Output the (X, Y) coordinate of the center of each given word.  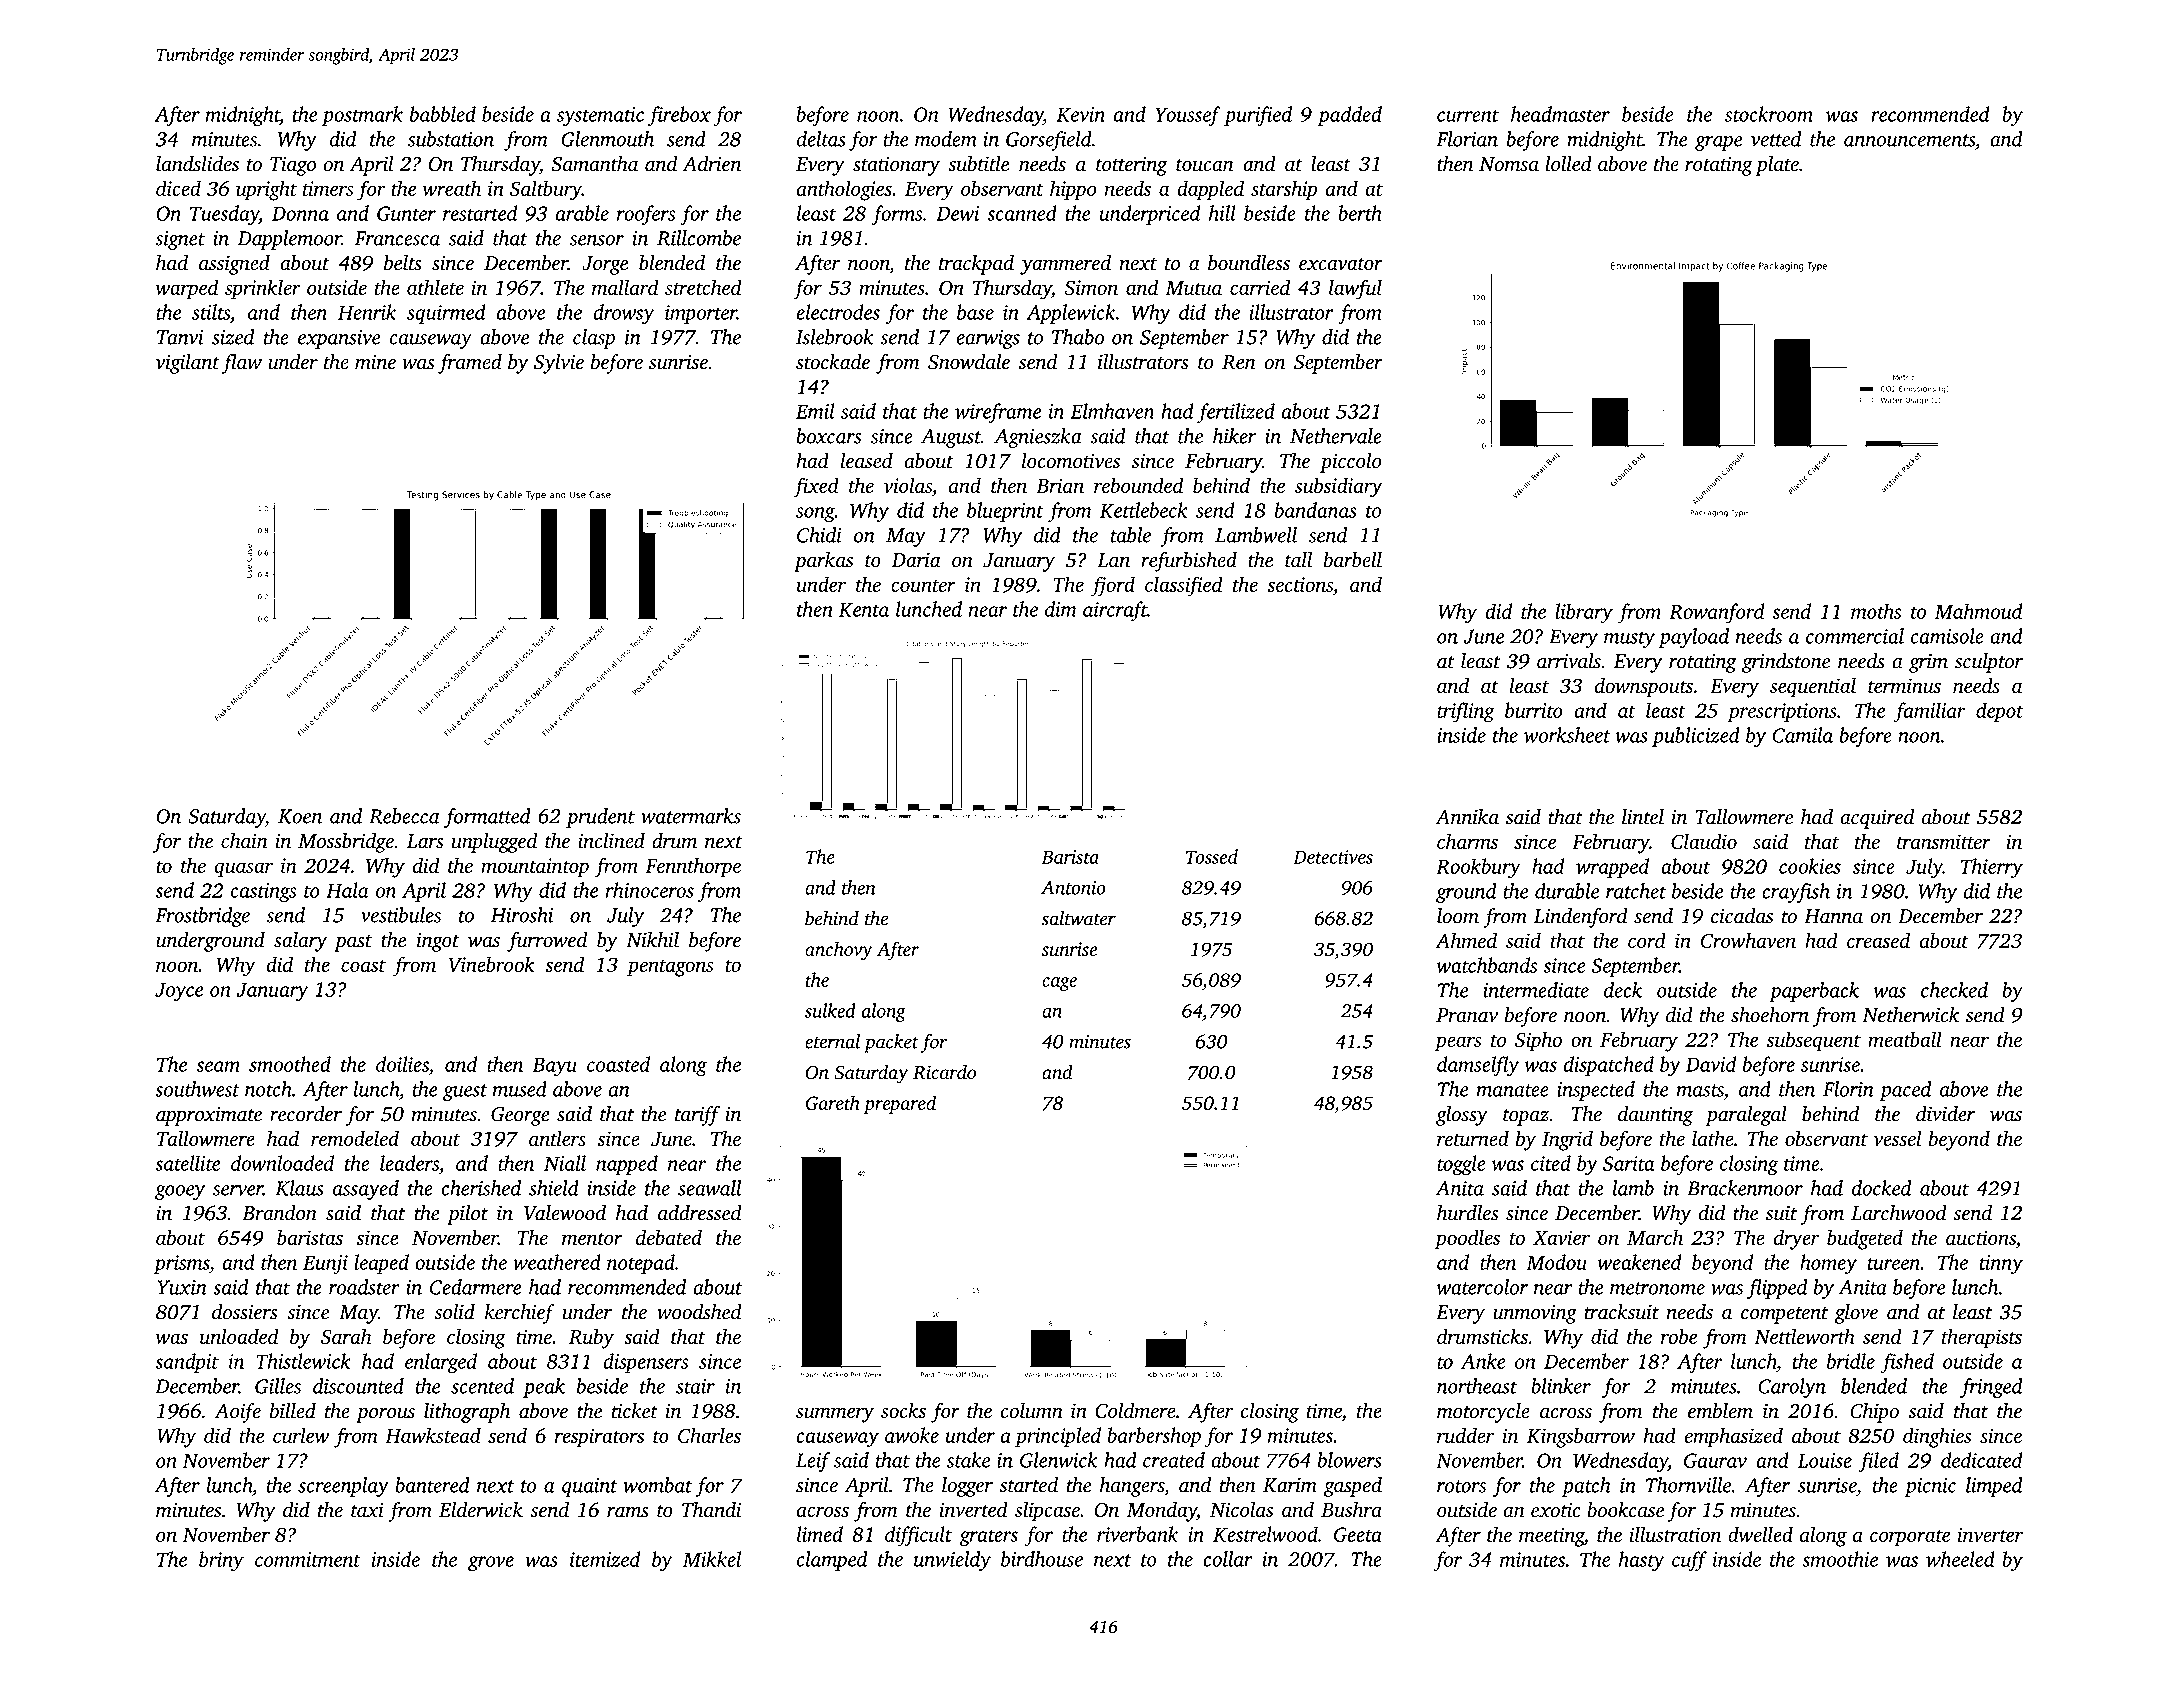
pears (1458, 1044)
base (975, 312)
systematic (600, 116)
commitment (308, 1559)
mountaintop (535, 868)
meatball (1905, 1039)
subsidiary (1339, 487)
